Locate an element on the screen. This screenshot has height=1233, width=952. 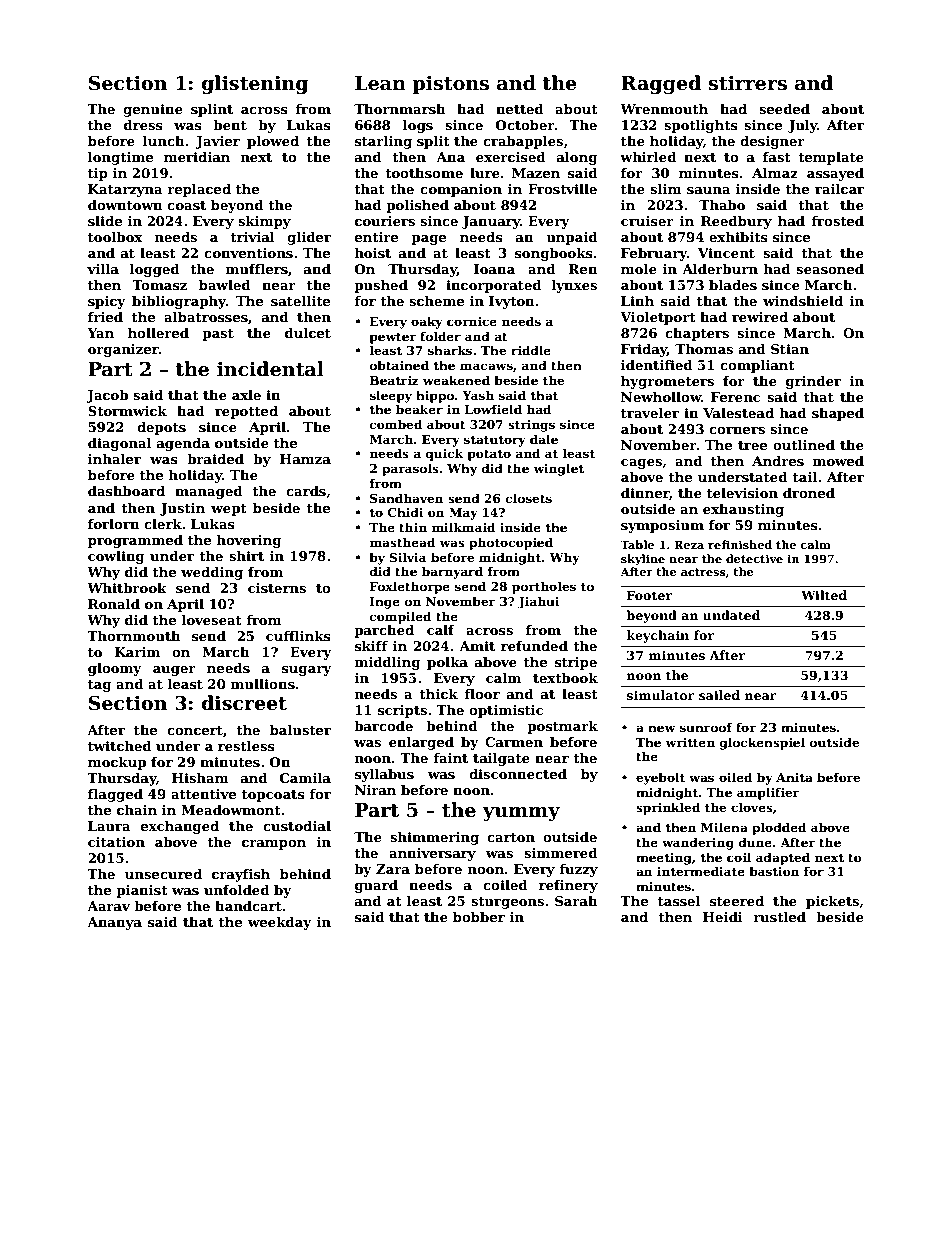
sailed is located at coordinates (719, 695).
